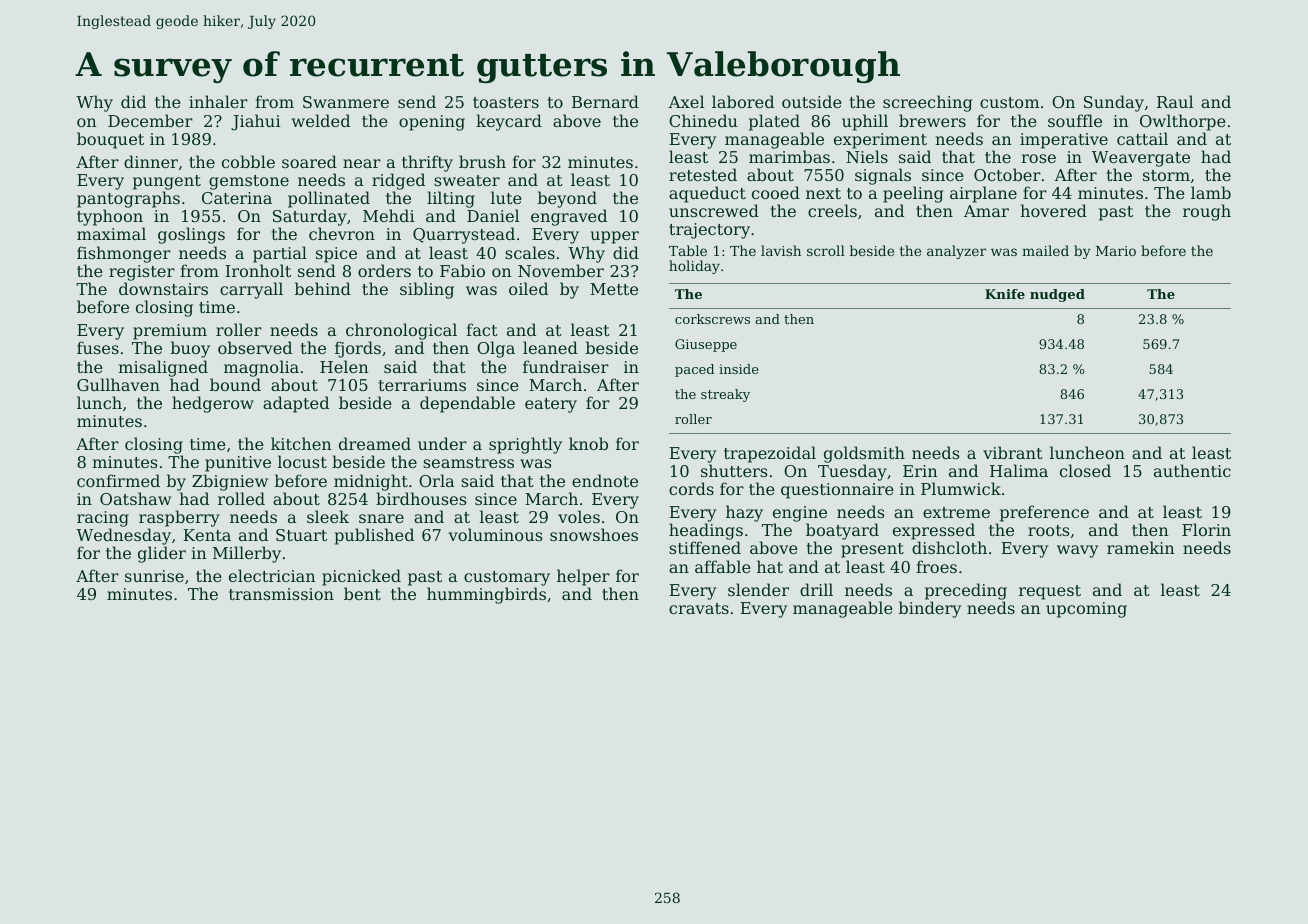 This page has width=1308, height=924. What do you see at coordinates (699, 608) in the page?
I see `cravats` at bounding box center [699, 608].
